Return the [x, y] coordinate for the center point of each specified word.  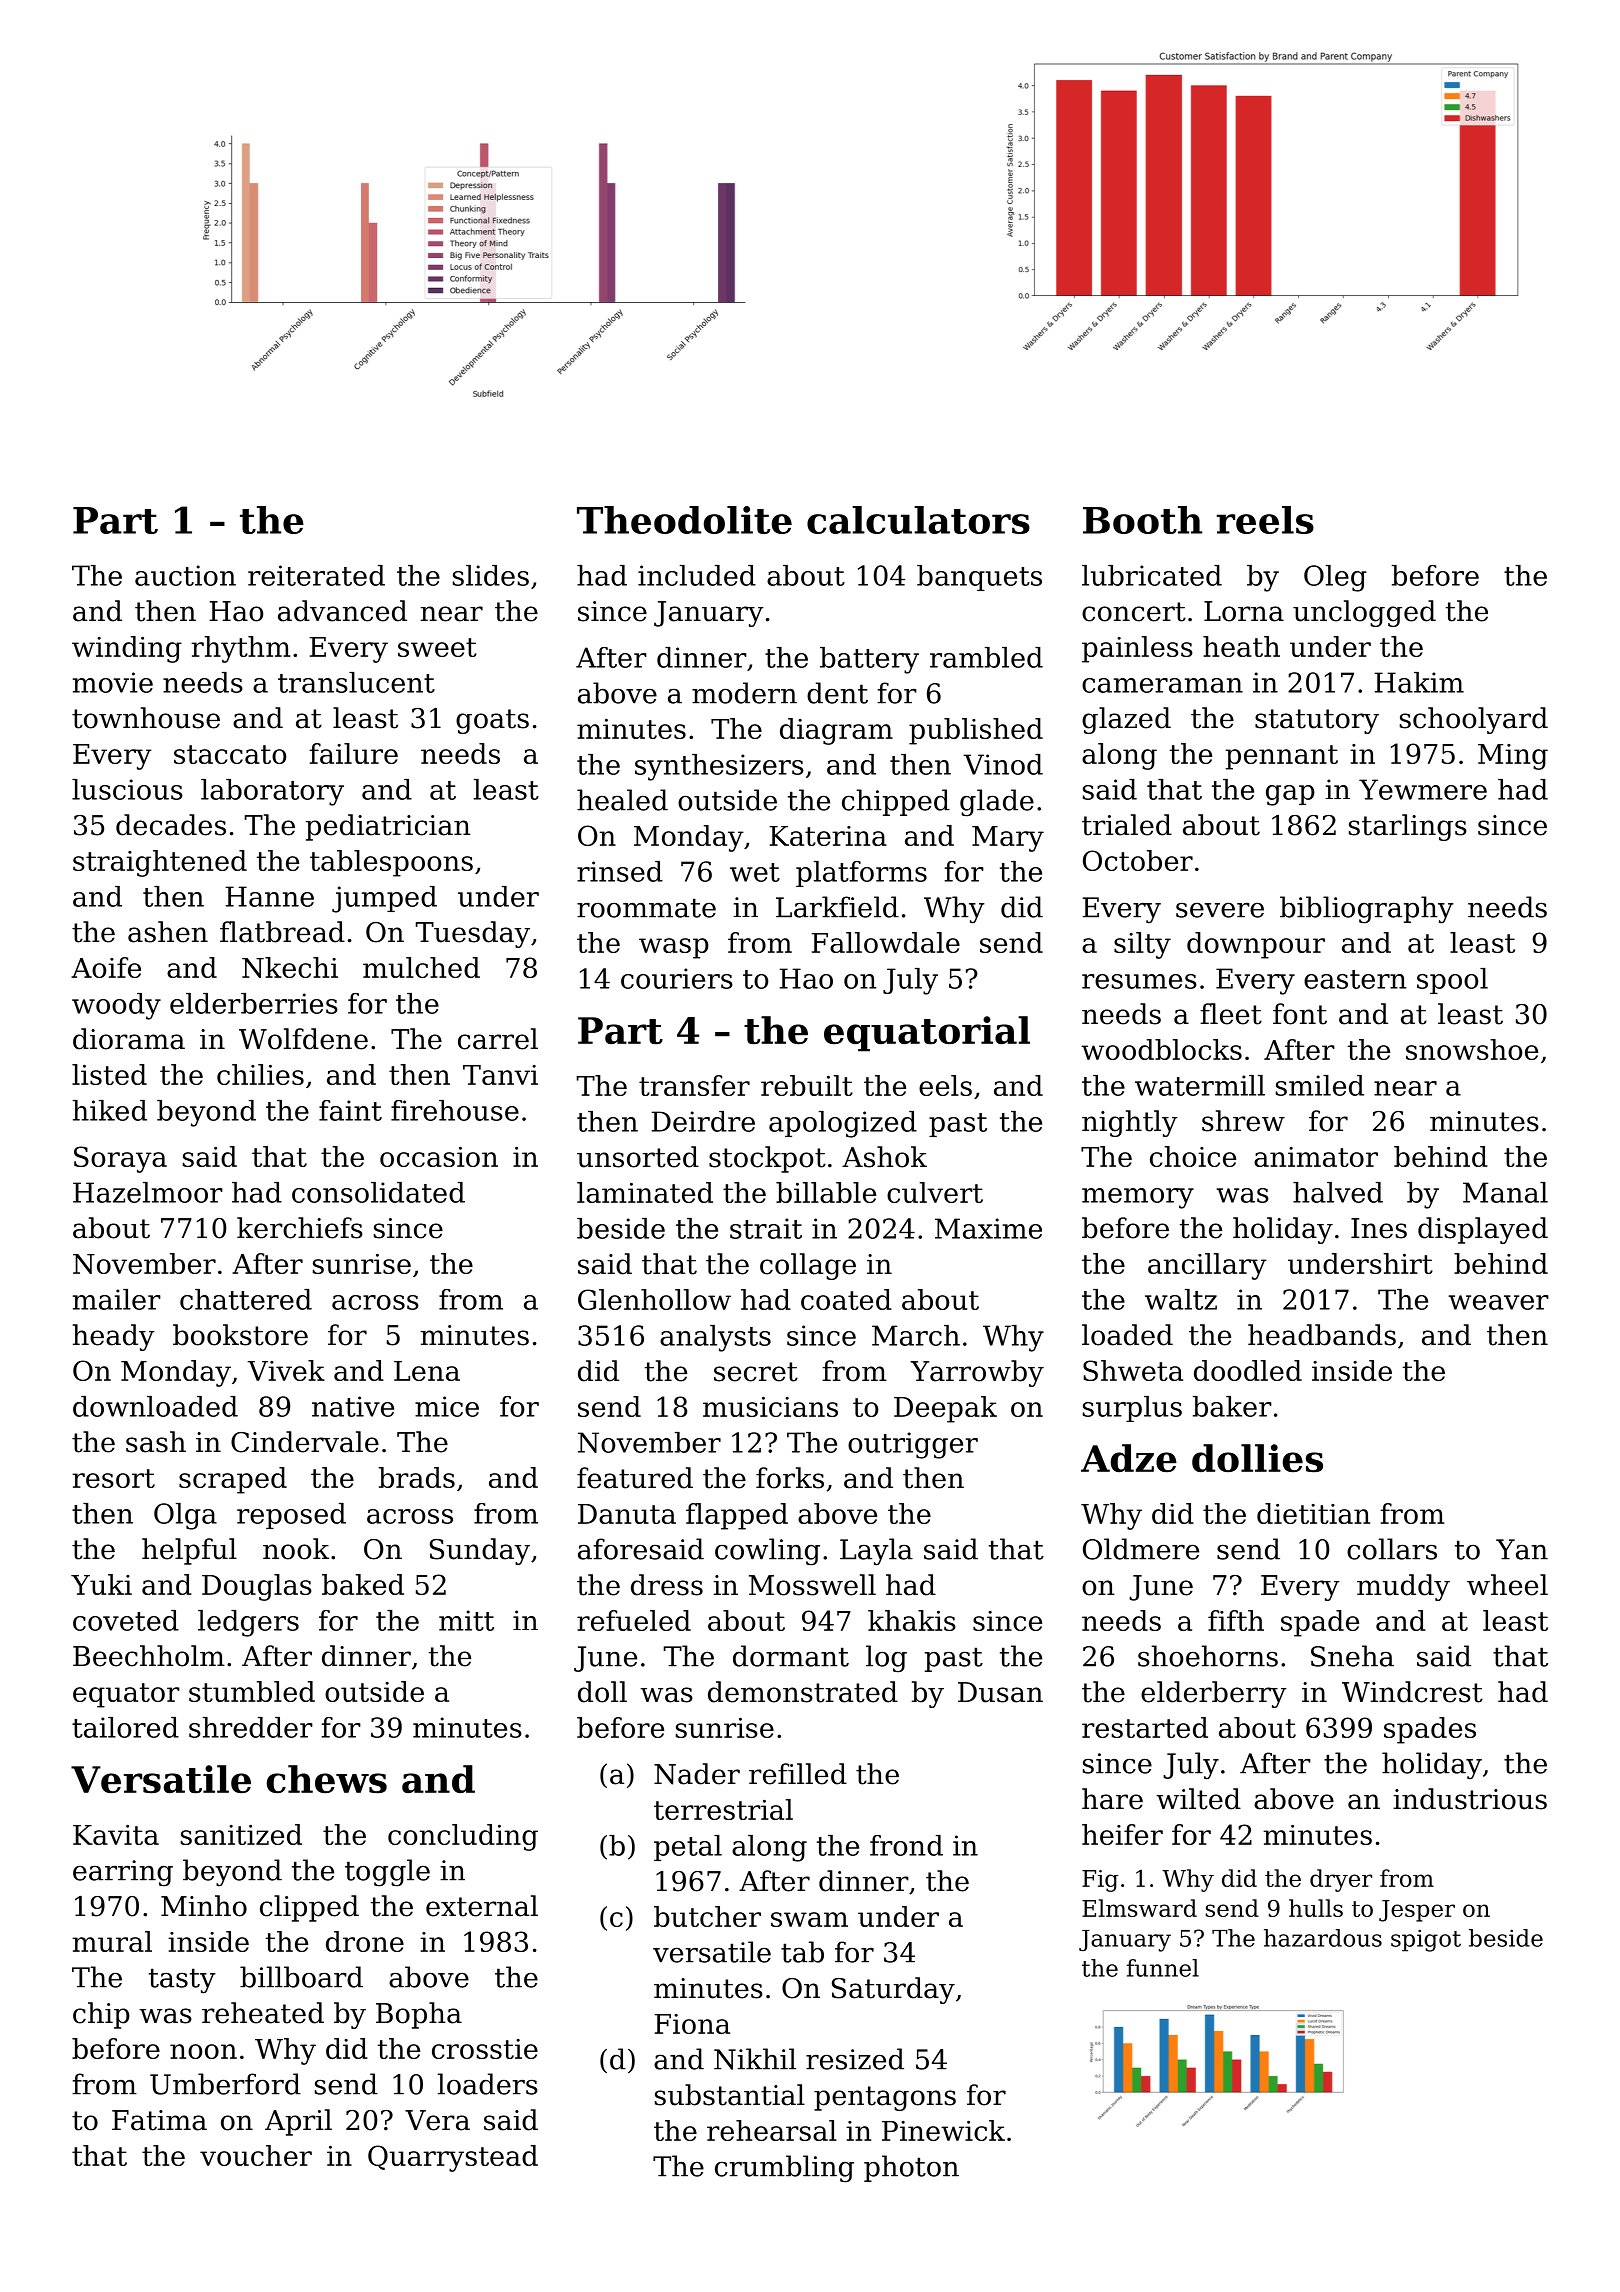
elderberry [1214, 1694]
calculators [918, 520]
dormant [791, 1656]
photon [911, 2168]
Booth [1142, 520]
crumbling [784, 2169]
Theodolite [684, 520]
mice [447, 1406]
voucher [256, 2155]
